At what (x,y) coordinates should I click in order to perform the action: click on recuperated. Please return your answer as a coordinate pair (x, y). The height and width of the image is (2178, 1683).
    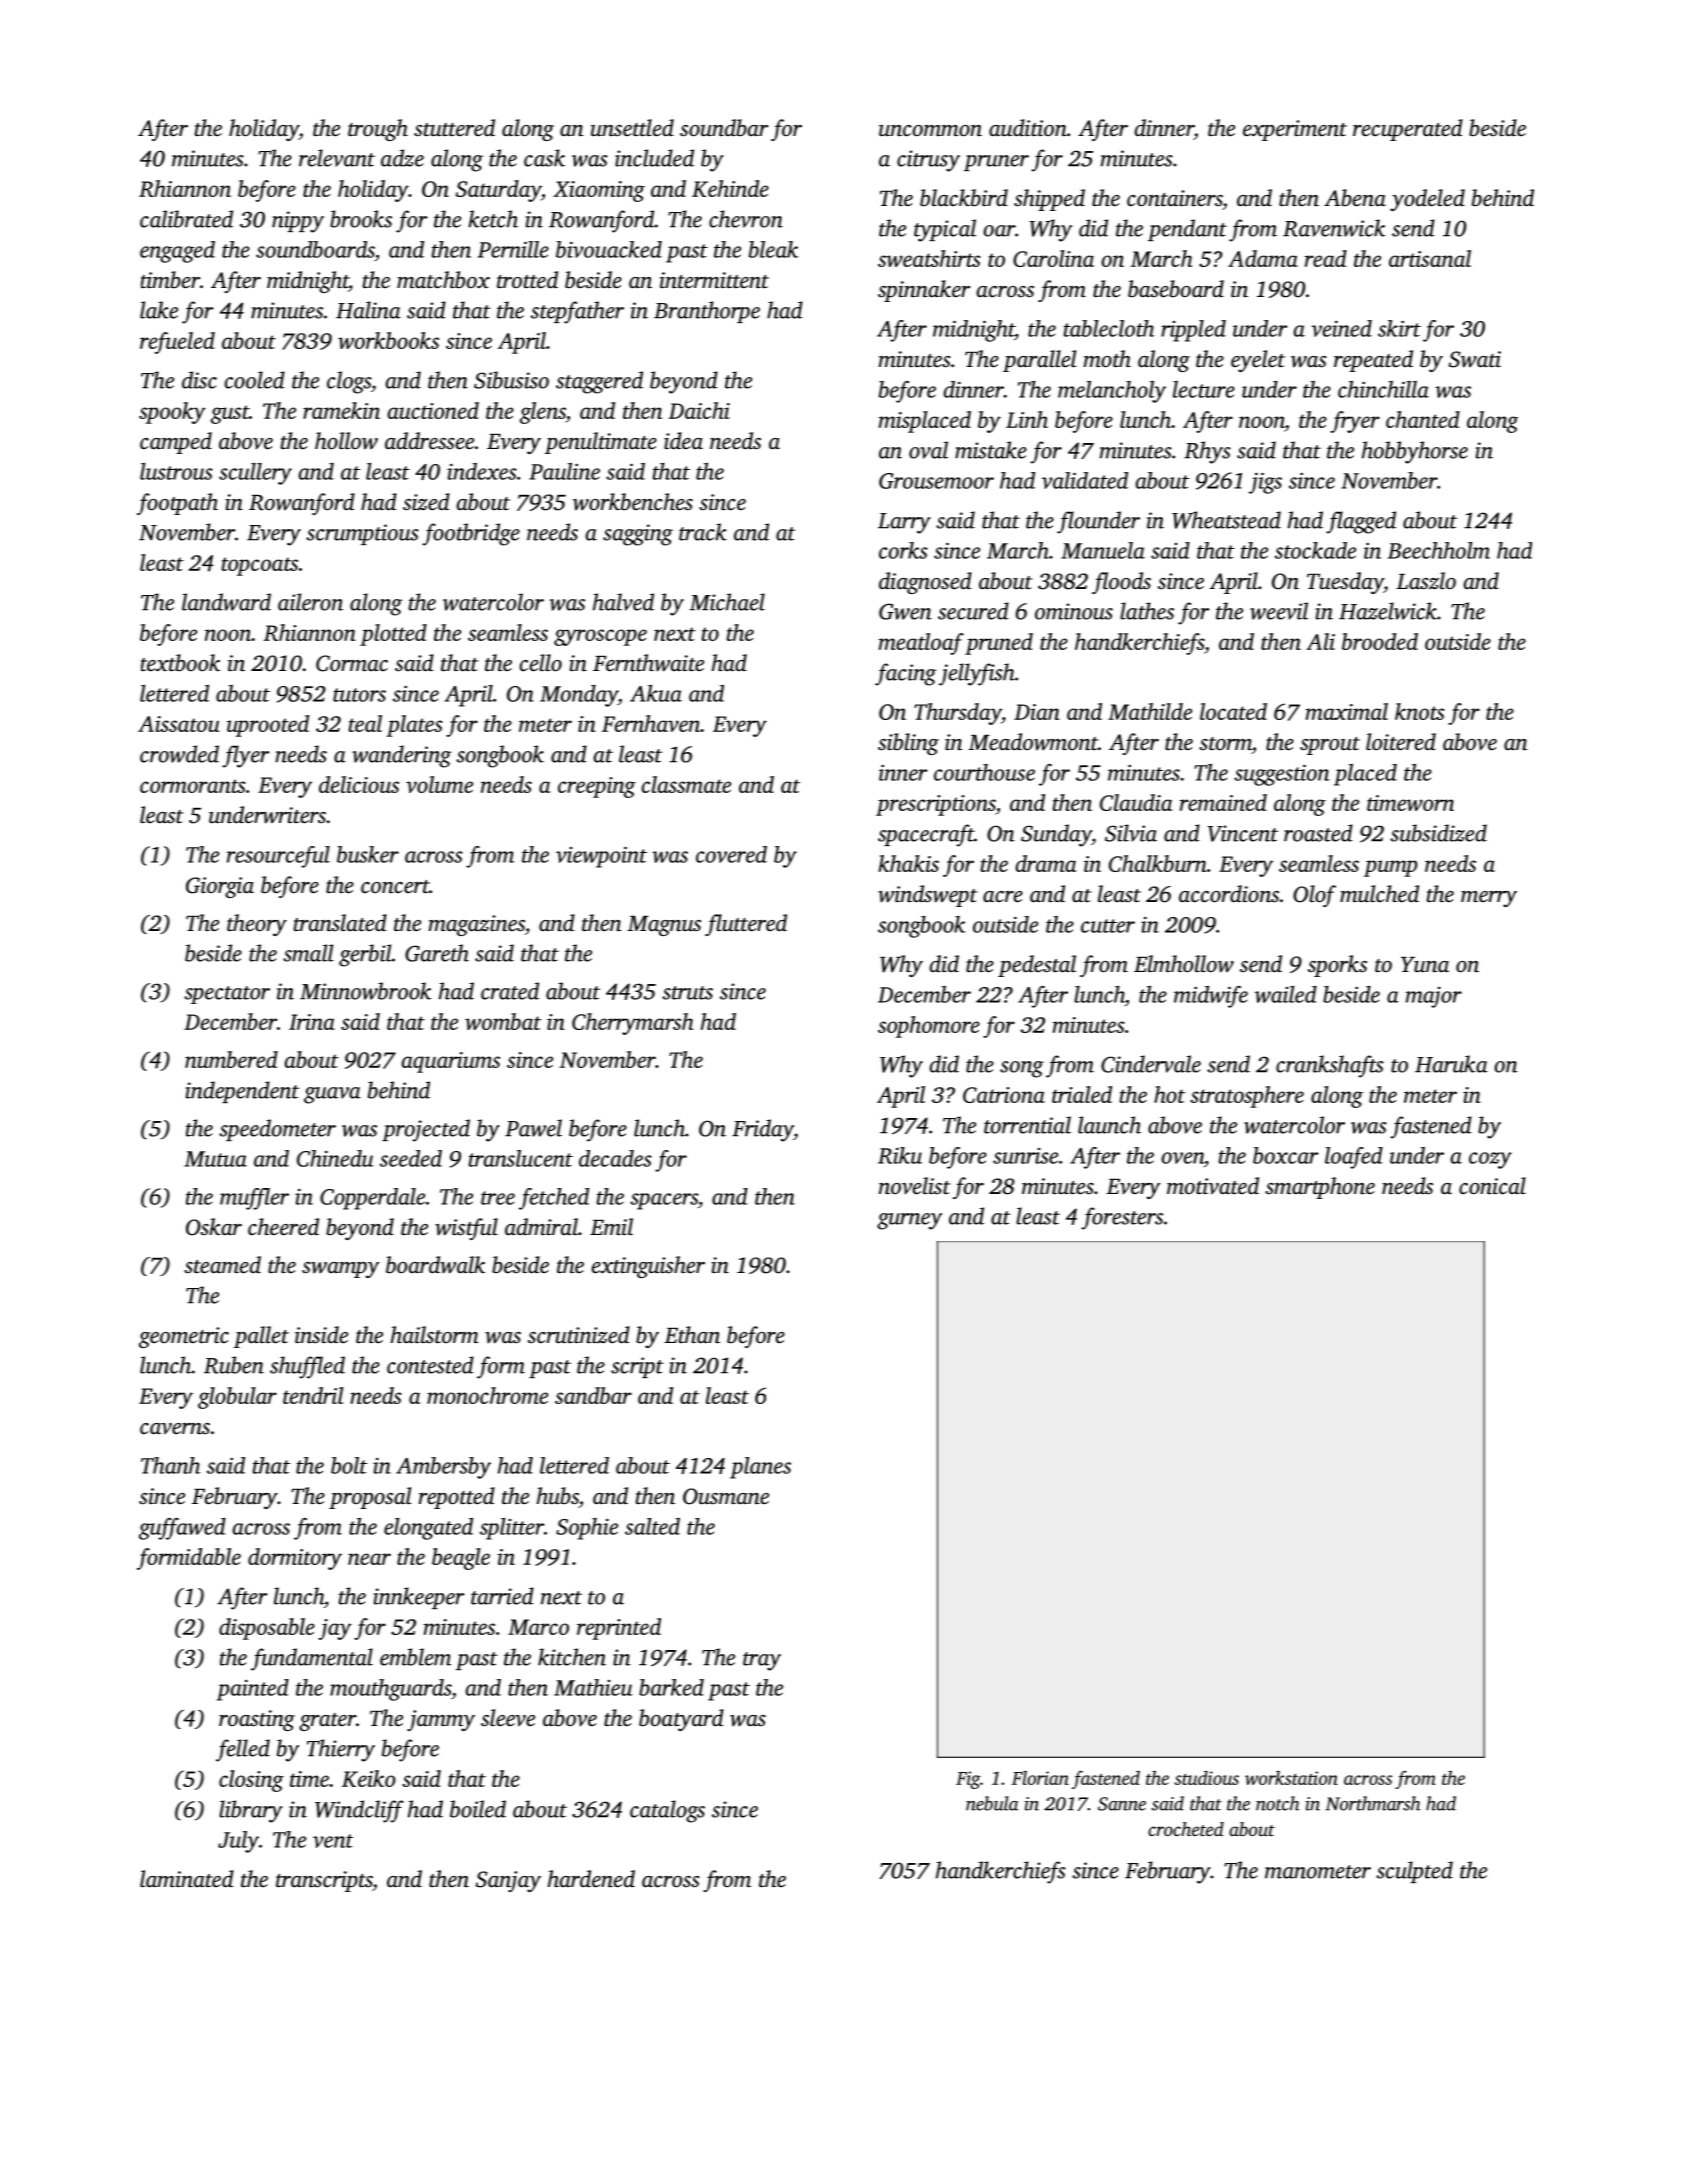
    Looking at the image, I should click on (1408, 130).
